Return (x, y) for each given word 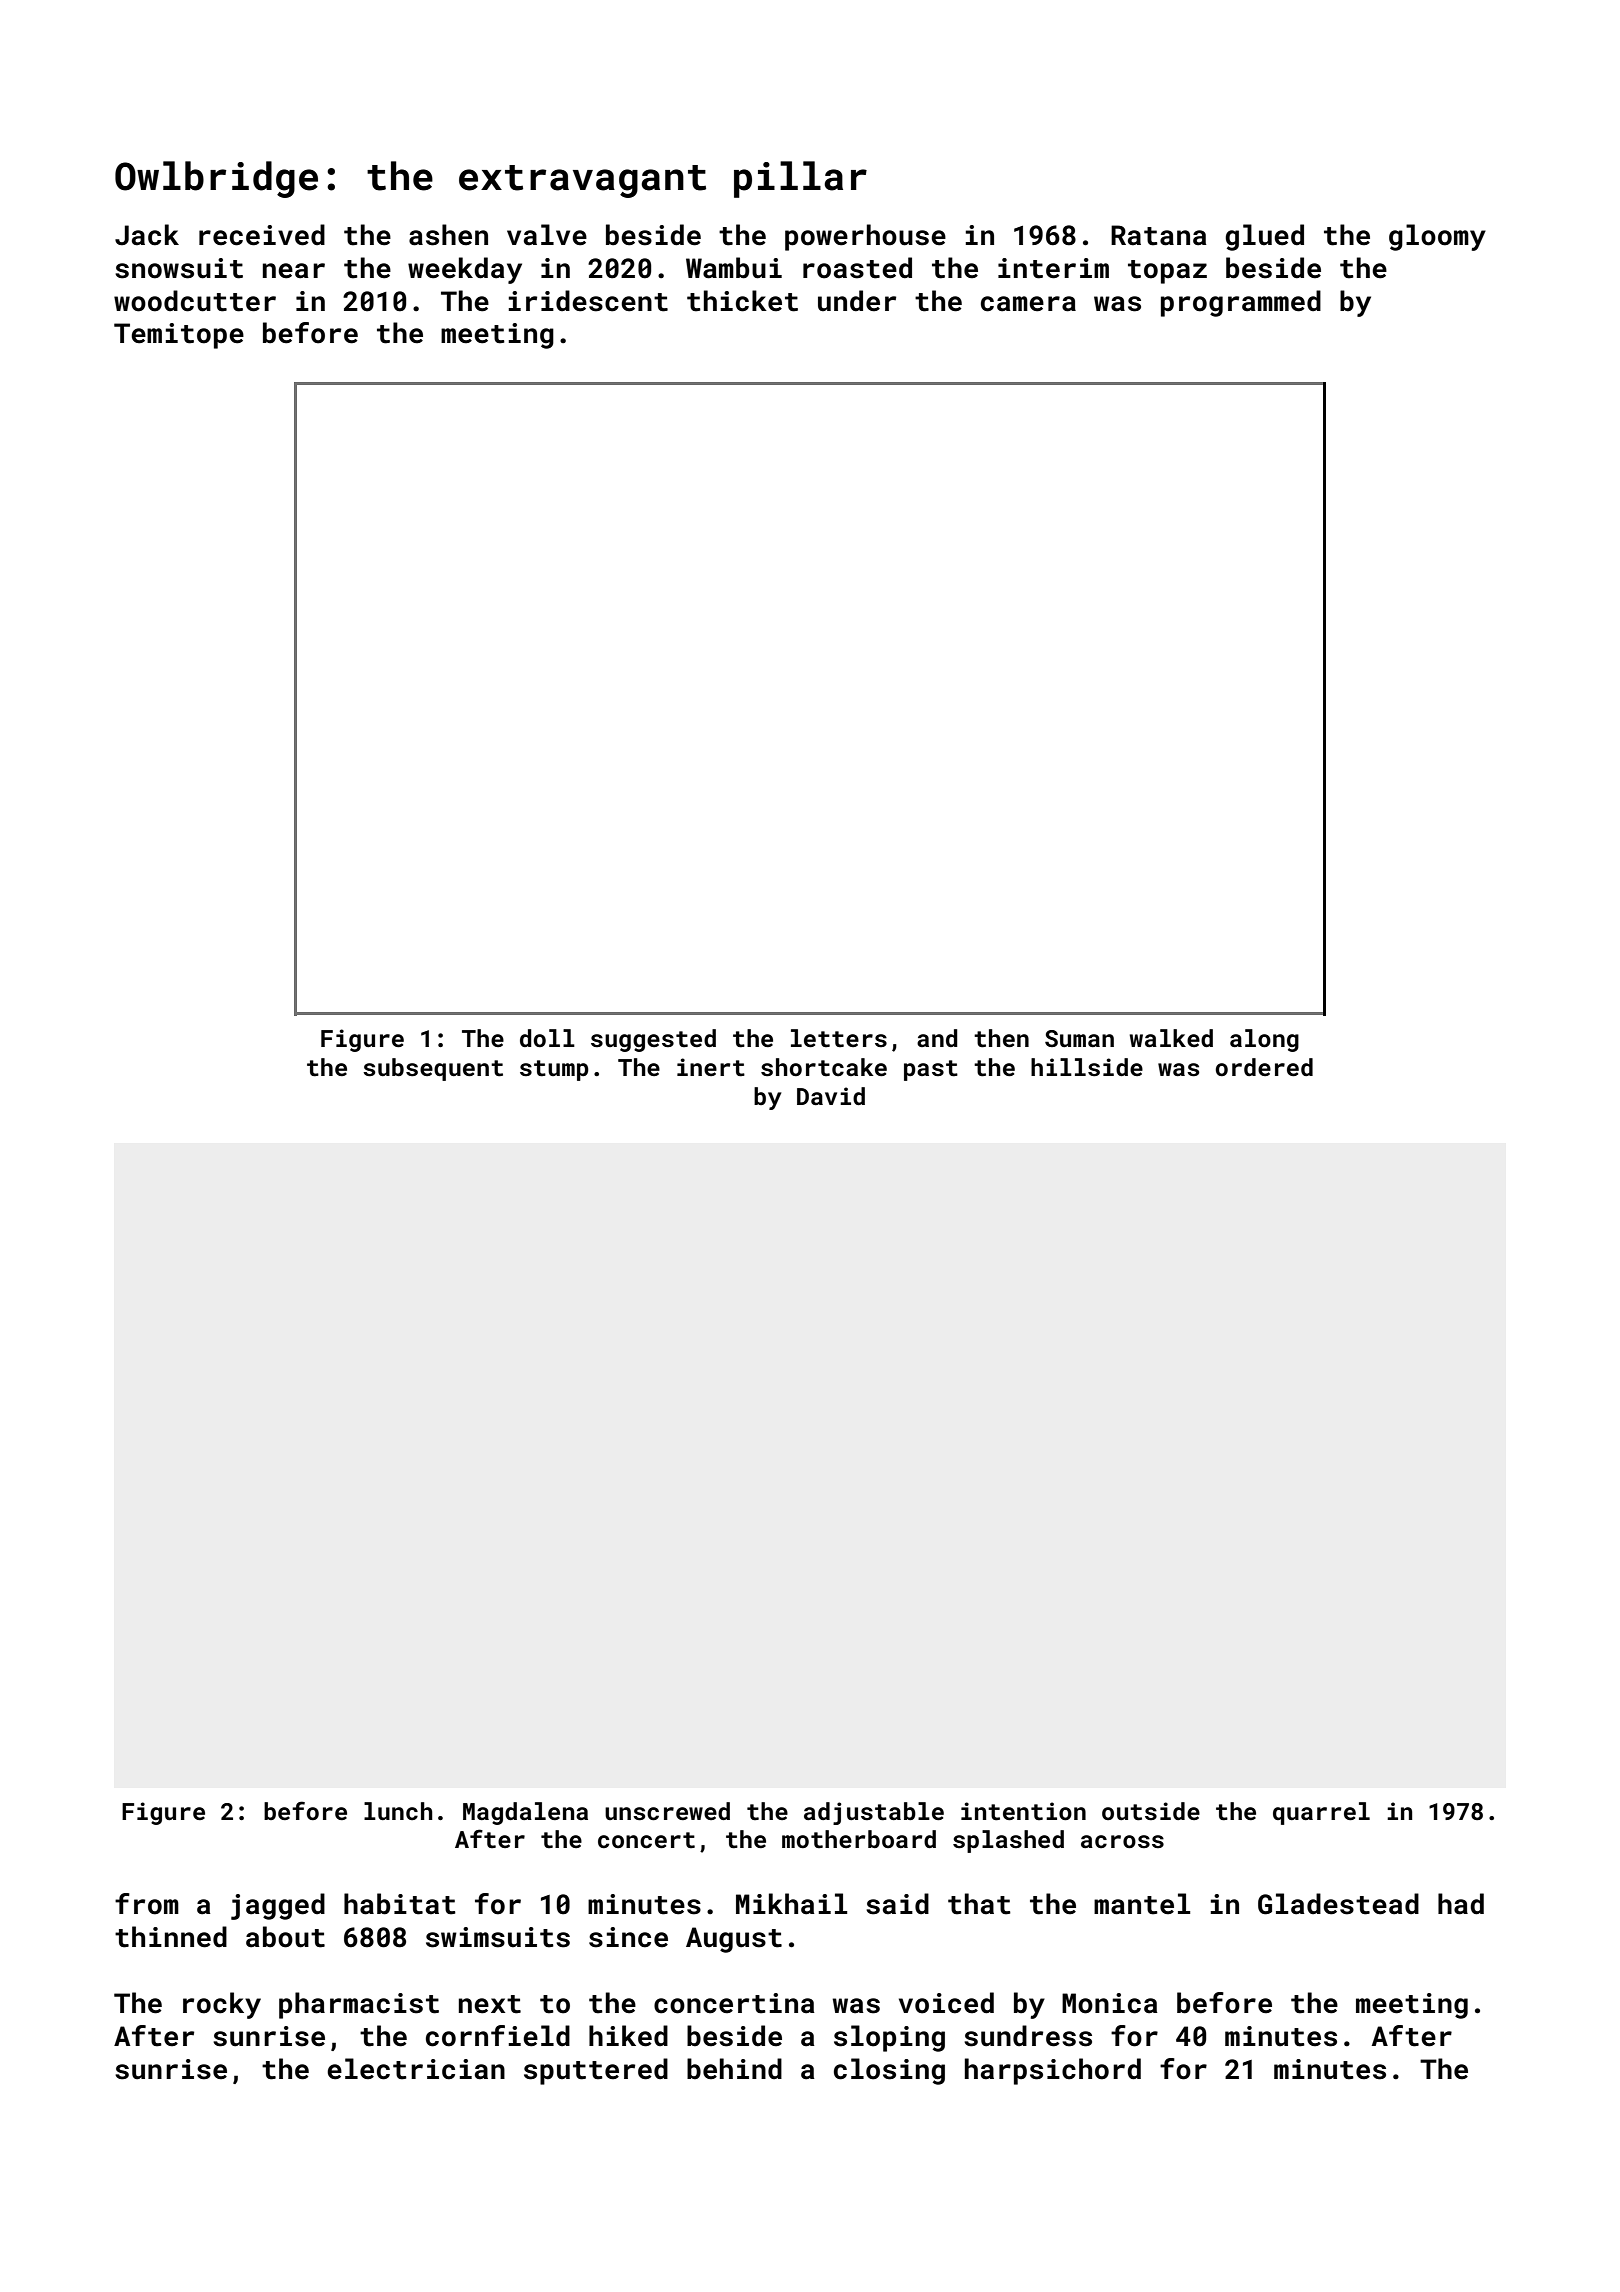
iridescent (588, 301)
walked (1171, 1038)
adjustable (874, 1813)
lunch (398, 1811)
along (1264, 1040)
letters (839, 1038)
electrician (416, 2069)
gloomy (1437, 237)
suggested (653, 1040)
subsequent (433, 1069)
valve (547, 235)
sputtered (596, 2071)
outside (1151, 1811)
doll (547, 1038)
